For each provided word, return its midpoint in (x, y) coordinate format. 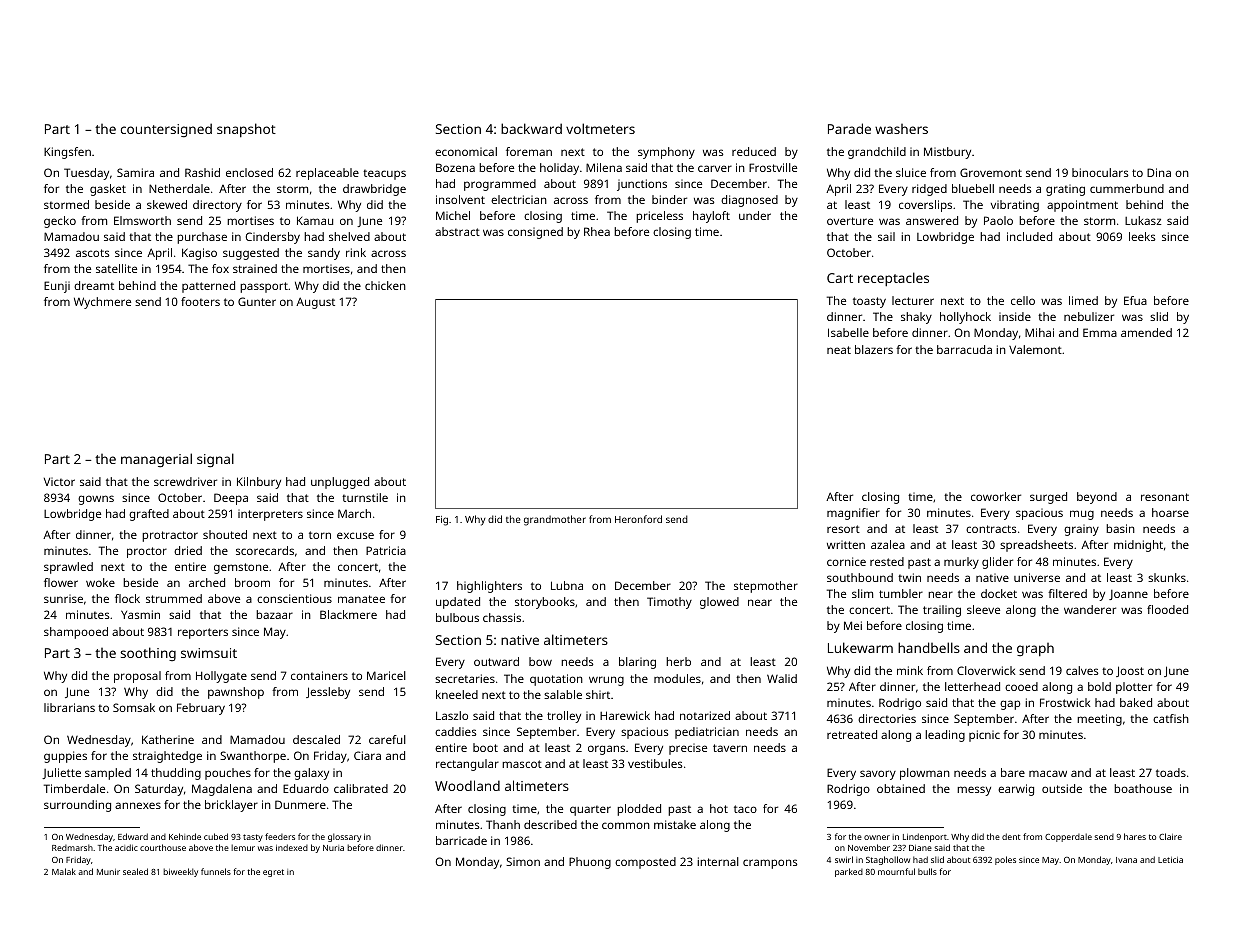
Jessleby (328, 693)
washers (901, 129)
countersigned (166, 130)
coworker (996, 496)
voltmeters (600, 128)
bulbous (457, 617)
